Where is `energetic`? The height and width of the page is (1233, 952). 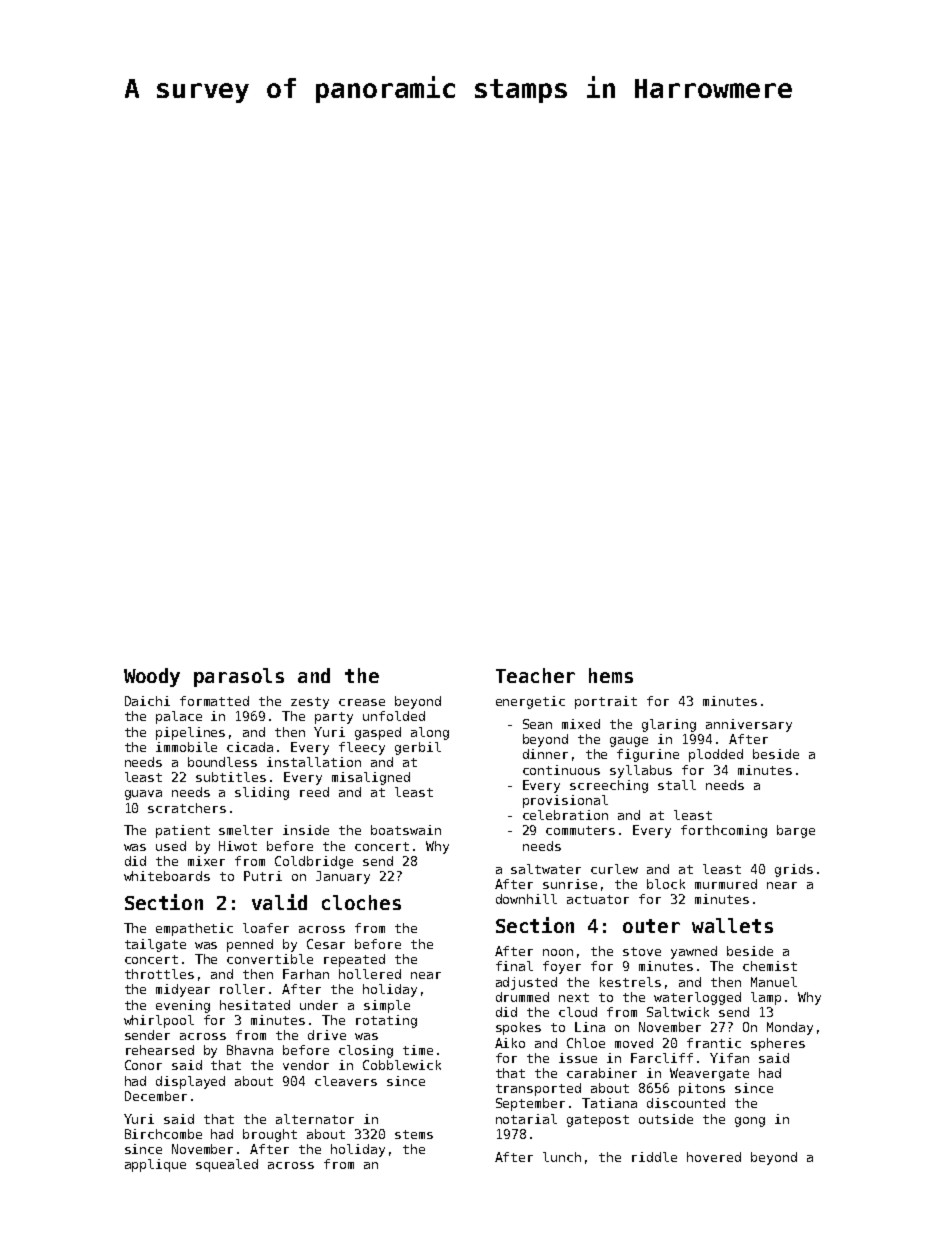
energetic is located at coordinates (530, 702).
